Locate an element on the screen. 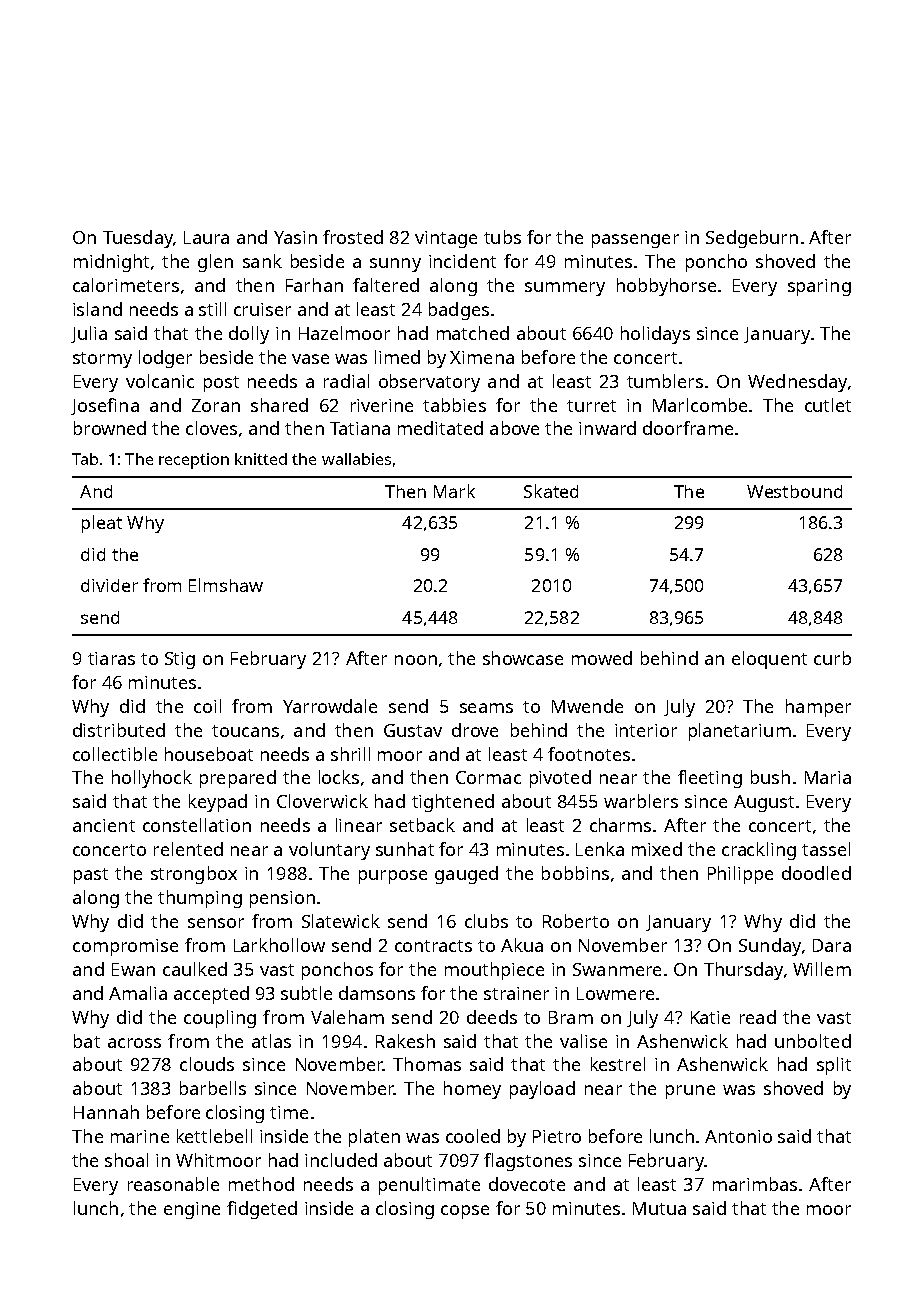 The width and height of the screenshot is (924, 1308). Westbound is located at coordinates (794, 491).
